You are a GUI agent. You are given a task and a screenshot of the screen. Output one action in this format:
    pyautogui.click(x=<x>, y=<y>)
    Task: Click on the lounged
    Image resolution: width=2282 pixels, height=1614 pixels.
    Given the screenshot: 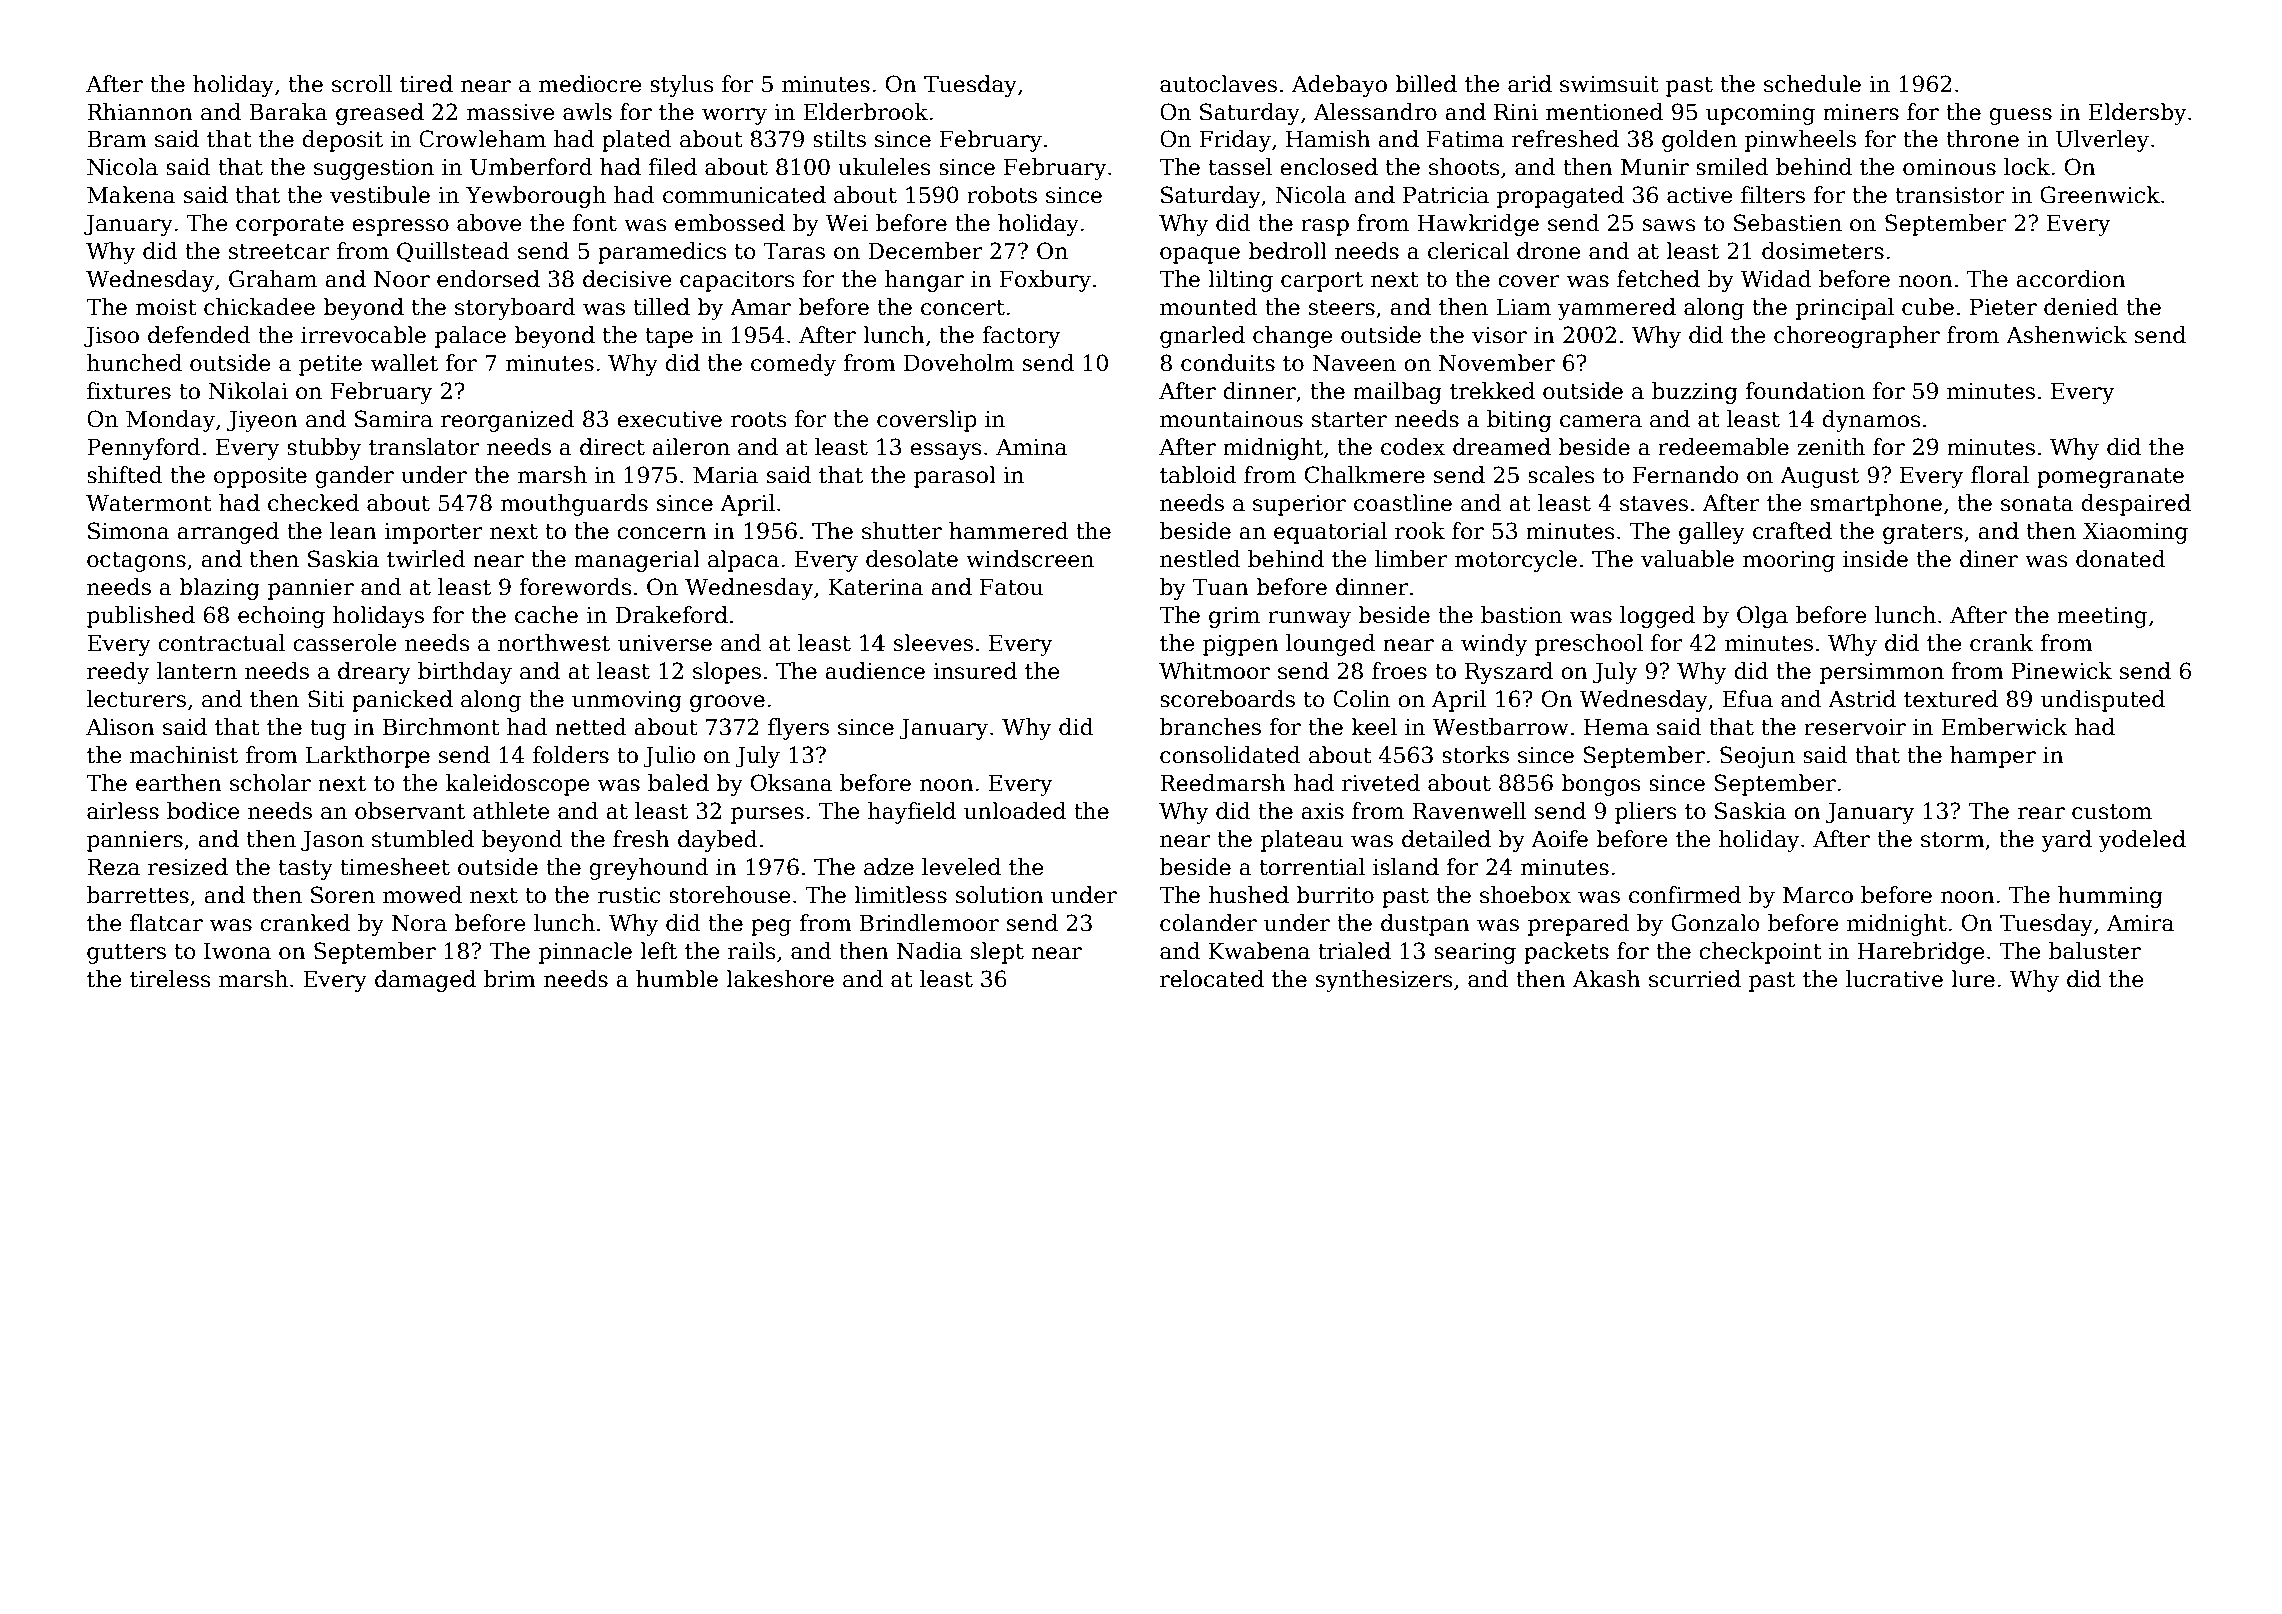 What is the action you would take?
    pyautogui.click(x=1330, y=645)
